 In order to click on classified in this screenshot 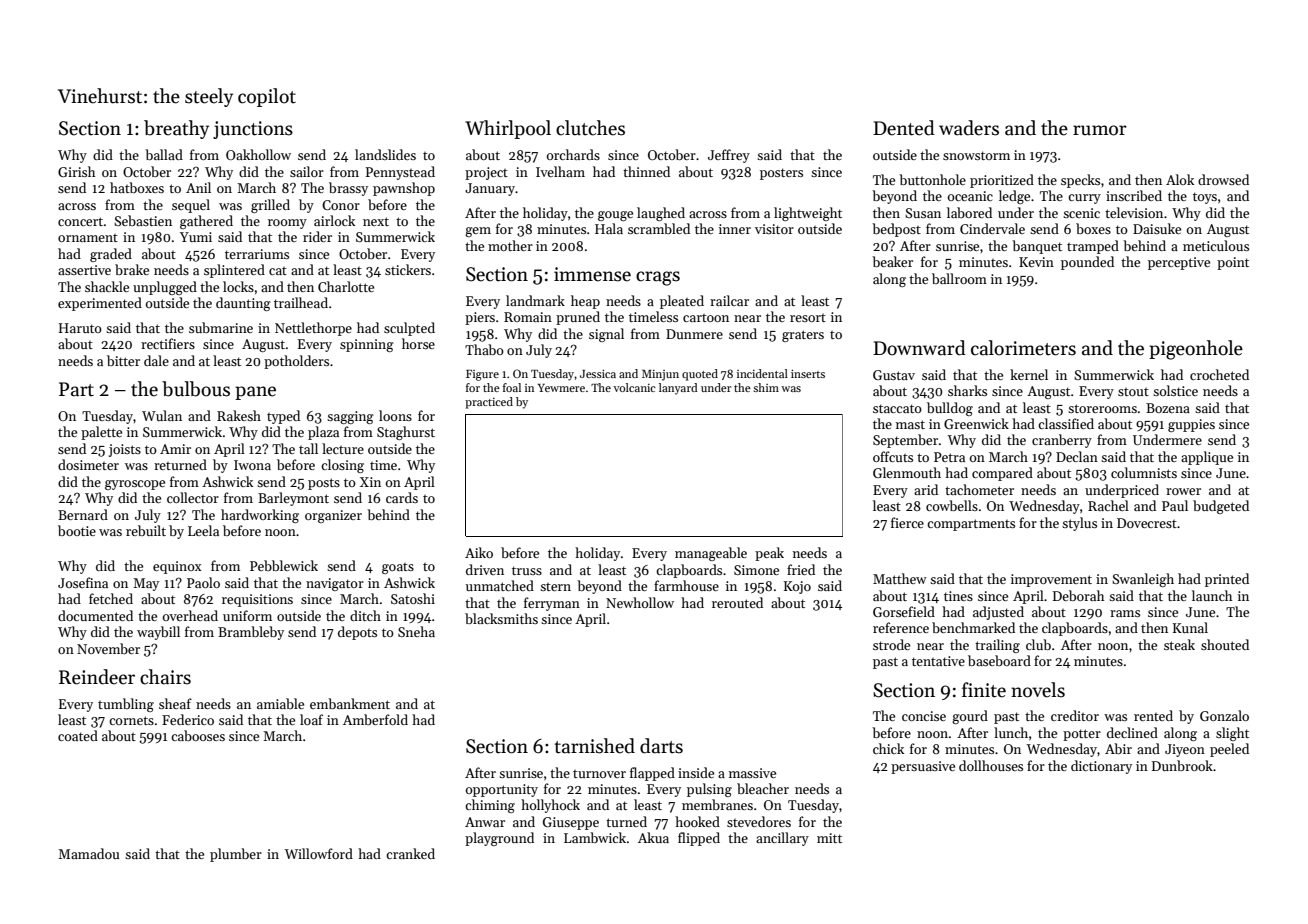, I will do `click(1066, 423)`.
